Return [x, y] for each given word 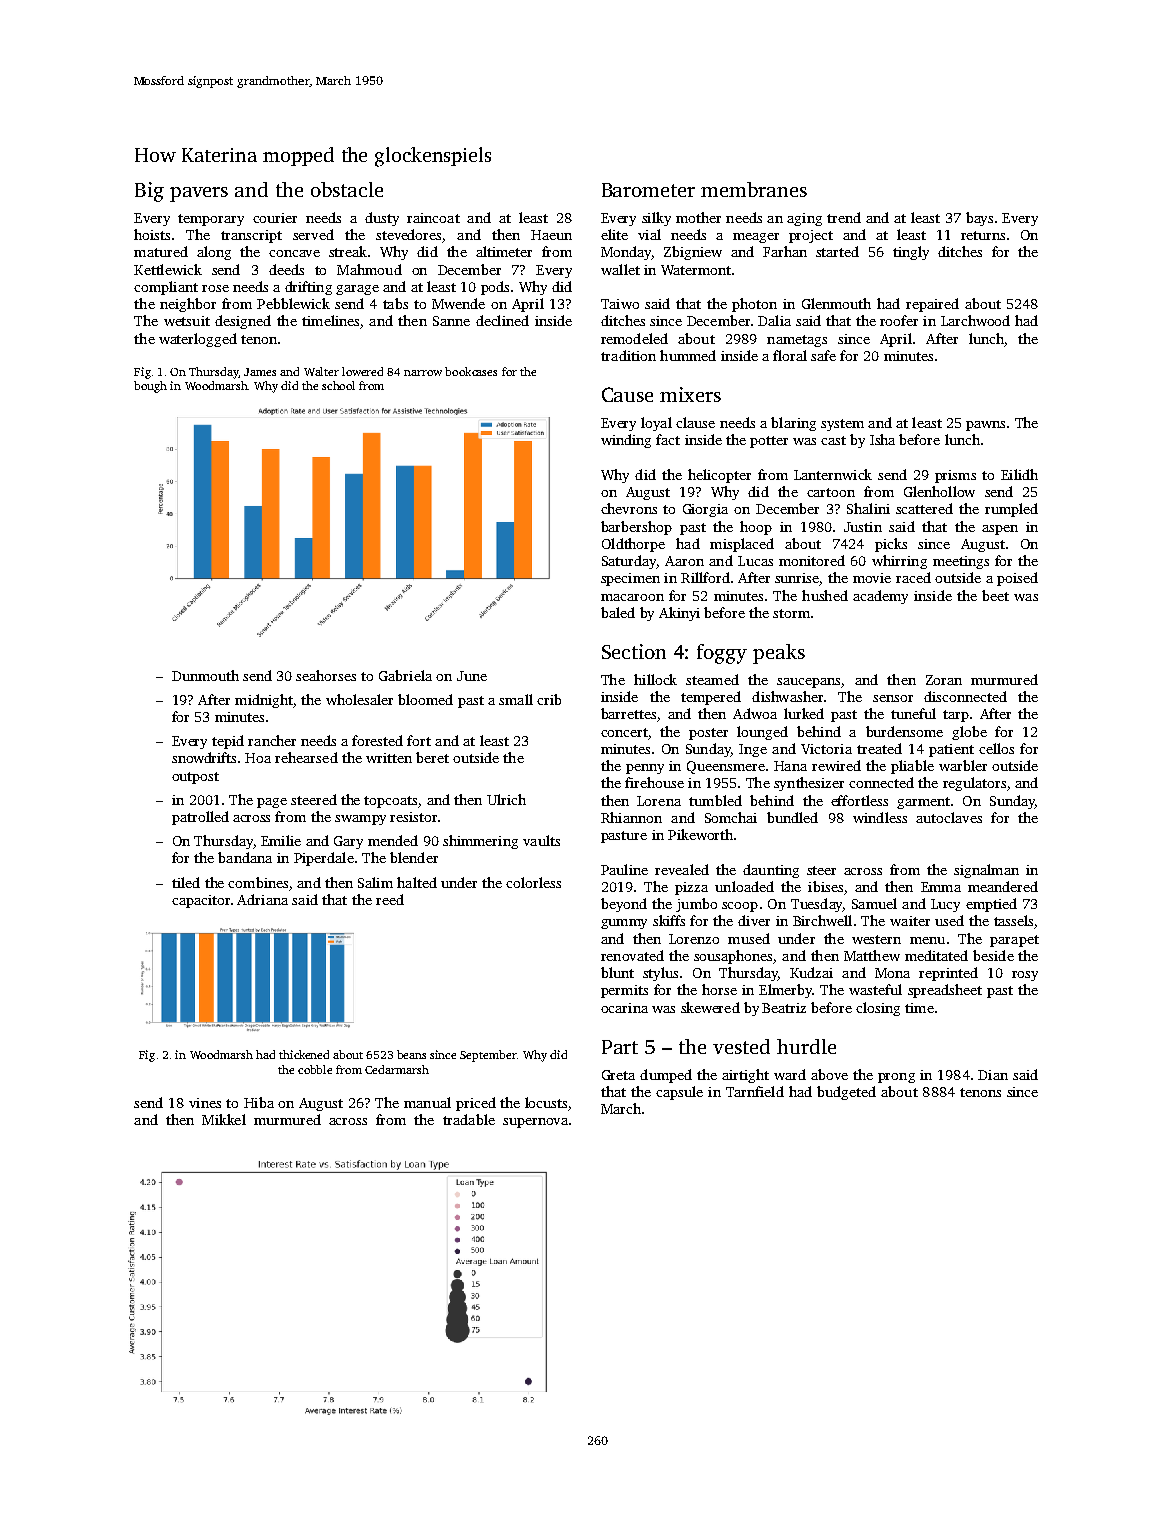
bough [150, 387]
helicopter [719, 476]
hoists [152, 234]
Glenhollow [939, 491]
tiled [186, 882]
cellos [996, 748]
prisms [955, 476]
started [837, 251]
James [260, 372]
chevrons [629, 508]
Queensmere [726, 767]
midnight [264, 701]
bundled [792, 817]
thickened [304, 1054]
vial [649, 234]
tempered [711, 698]
